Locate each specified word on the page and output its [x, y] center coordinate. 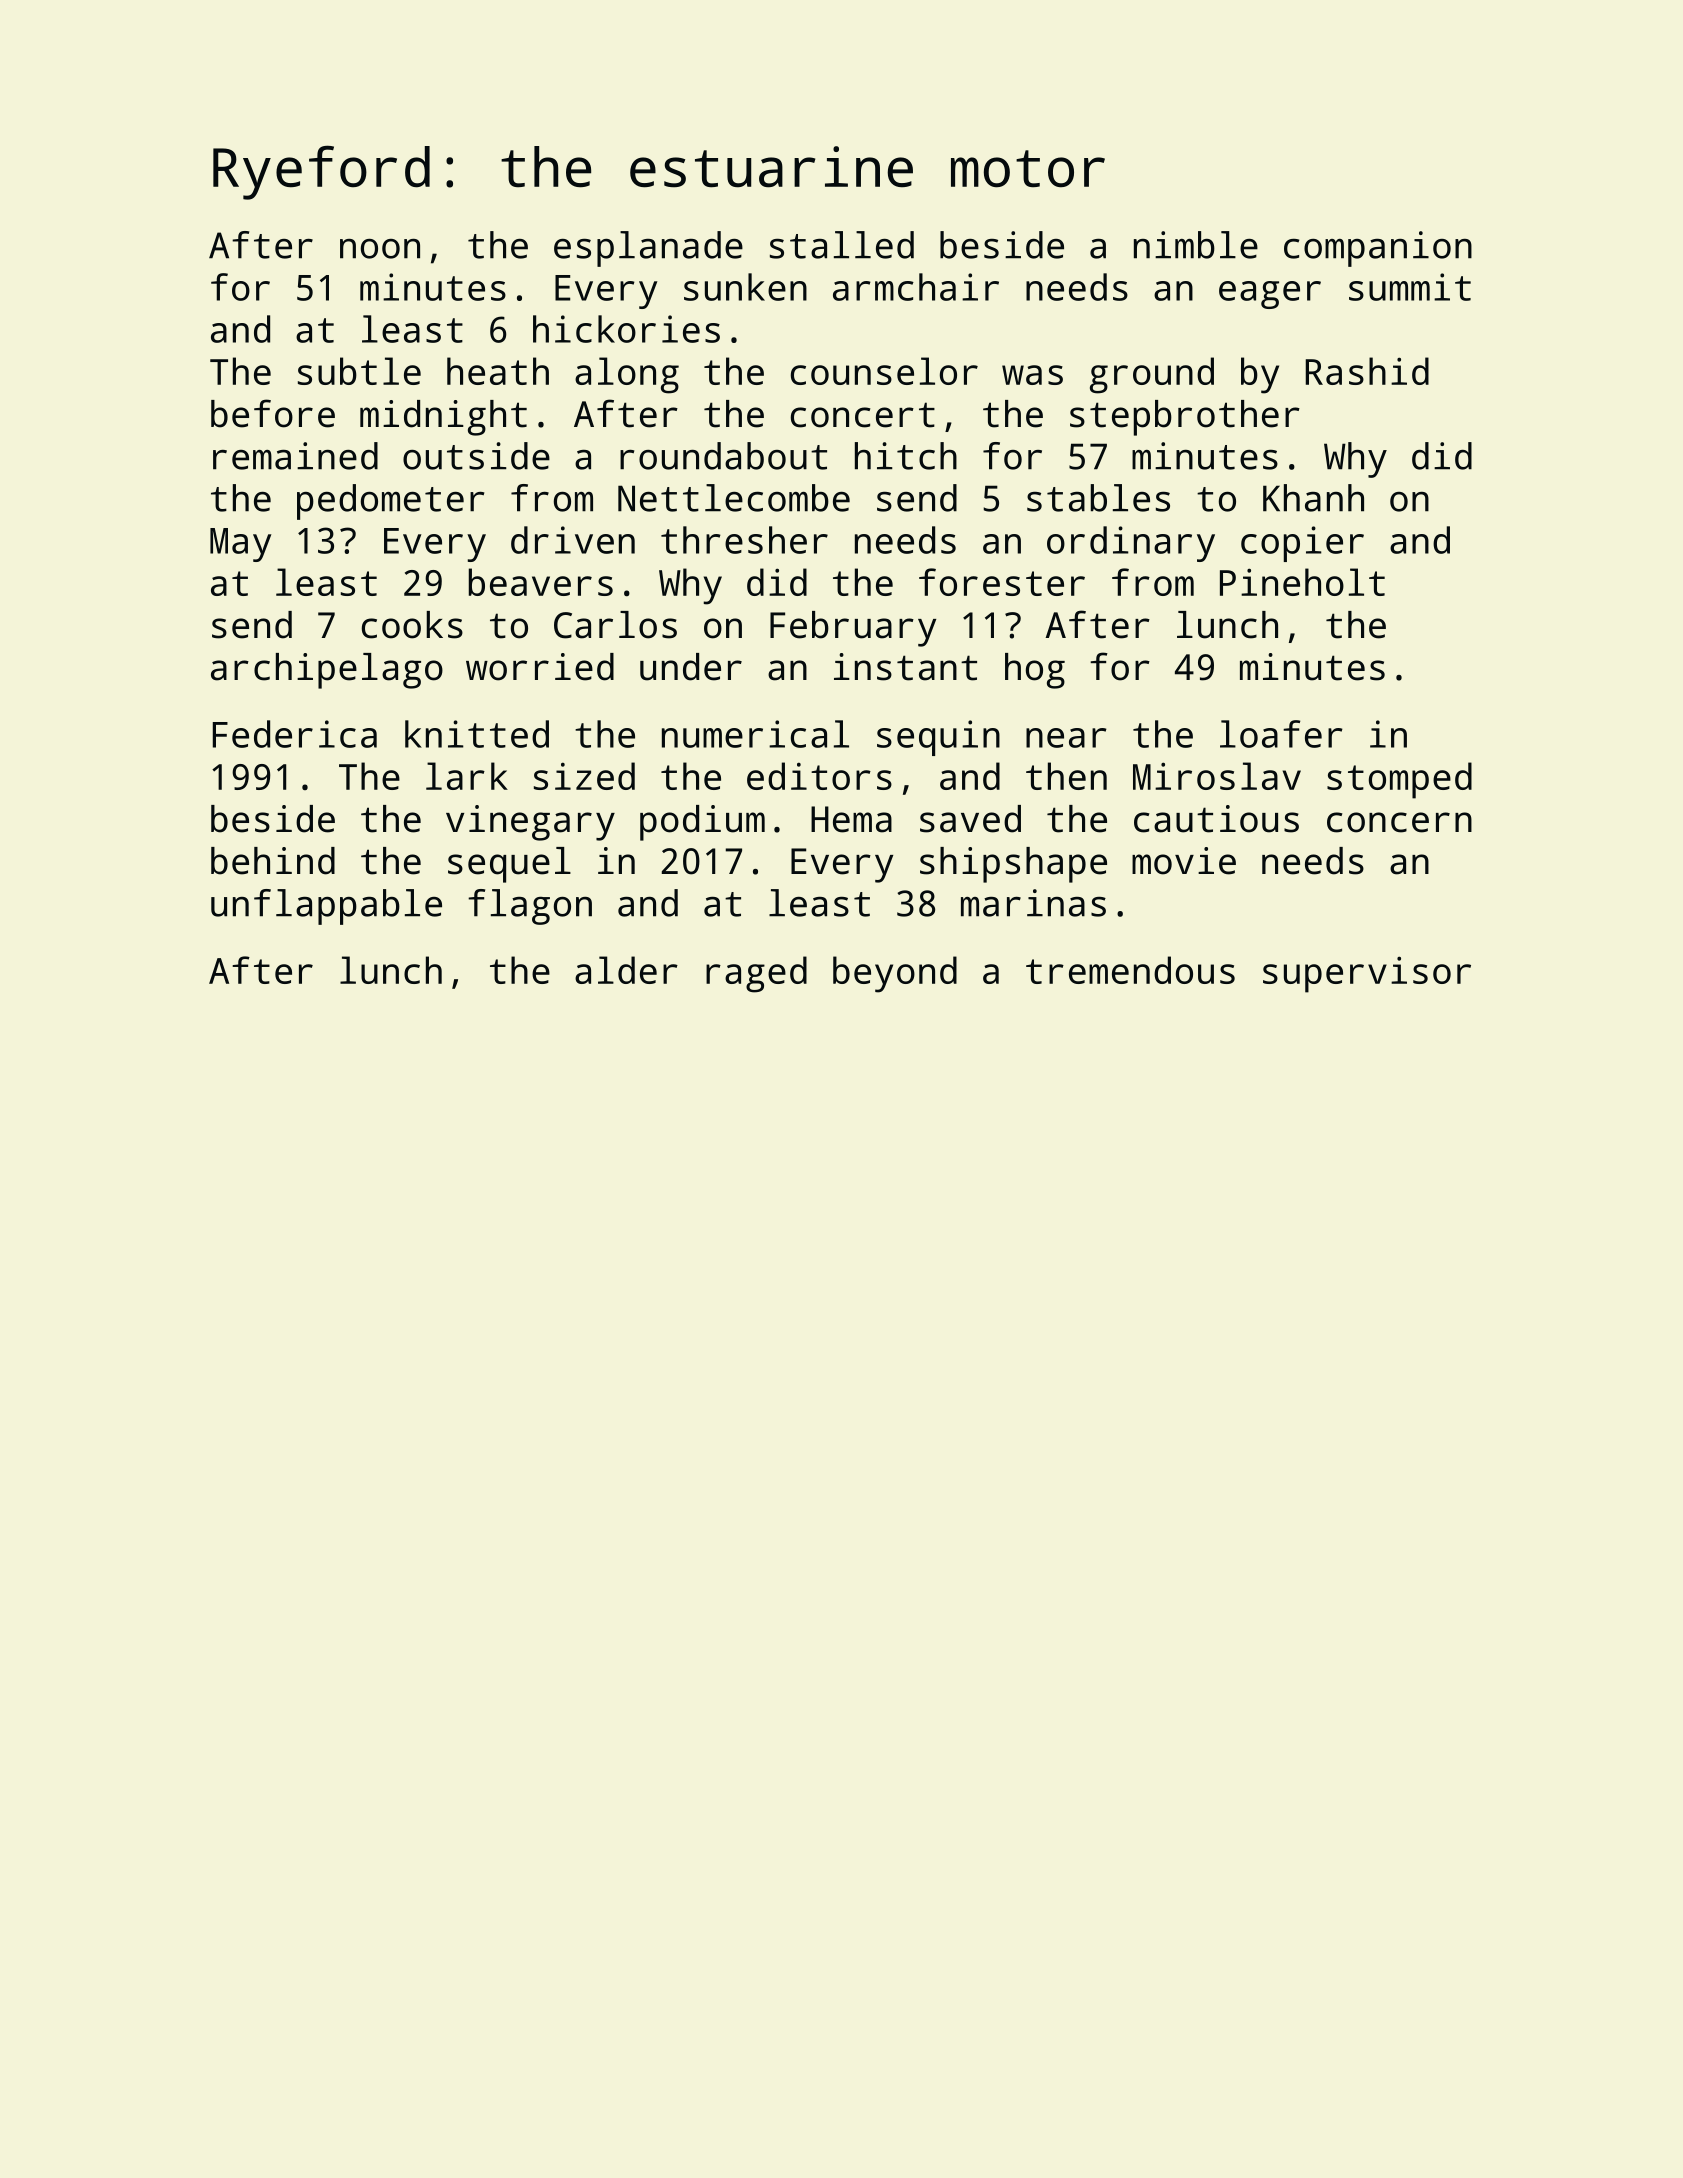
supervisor [1367, 974]
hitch [906, 456]
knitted [477, 734]
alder [626, 970]
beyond [895, 974]
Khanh [1313, 498]
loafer [1281, 734]
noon [380, 249]
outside [476, 456]
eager [1270, 295]
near [1066, 738]
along [627, 375]
